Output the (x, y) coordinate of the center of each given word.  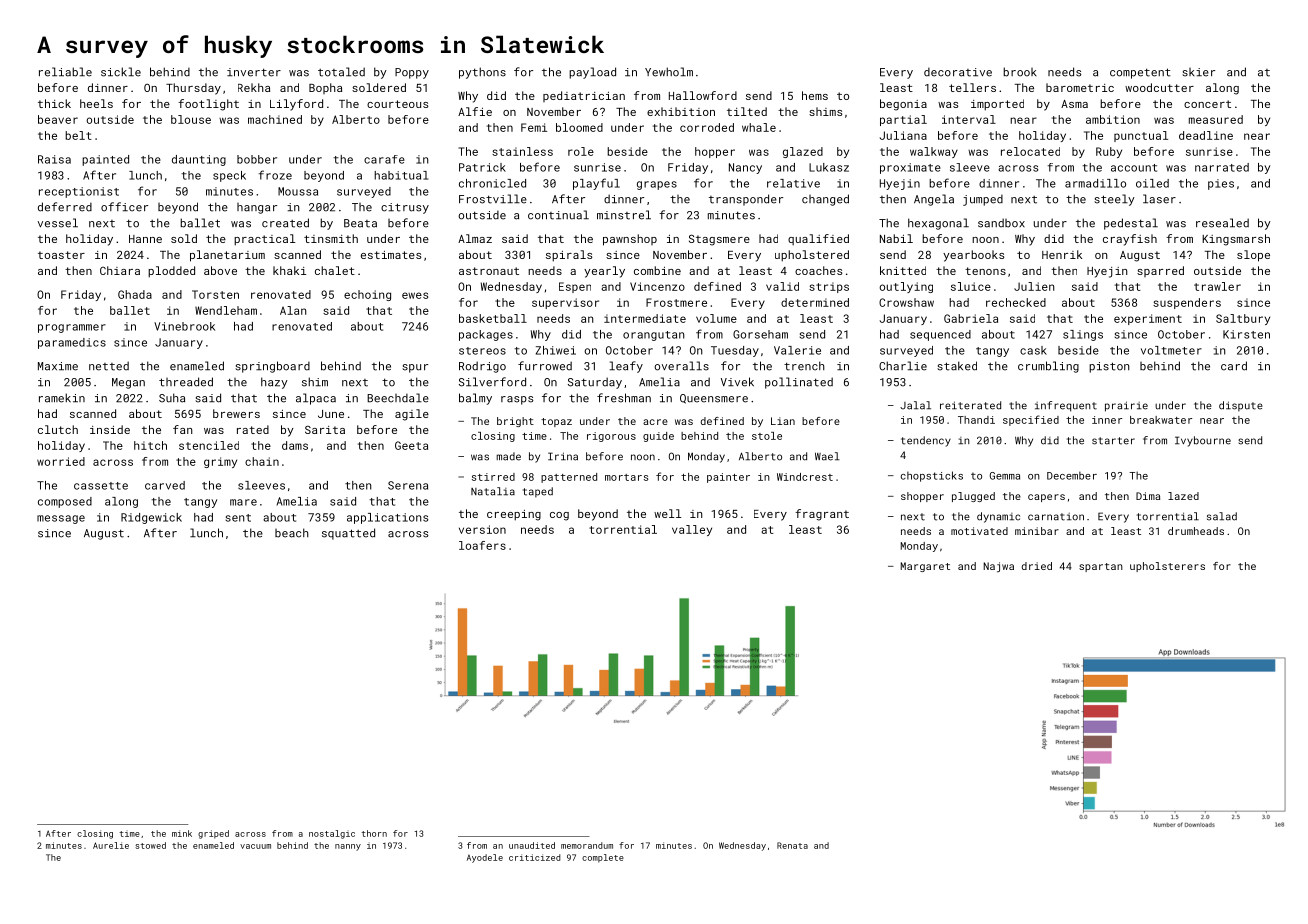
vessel (58, 223)
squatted (348, 534)
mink (182, 833)
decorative (958, 72)
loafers (482, 545)
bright (515, 422)
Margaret (925, 567)
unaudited (532, 845)
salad (1222, 516)
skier (1198, 72)
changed (825, 200)
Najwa (998, 567)
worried (61, 461)
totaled (341, 72)
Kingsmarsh (1236, 240)
